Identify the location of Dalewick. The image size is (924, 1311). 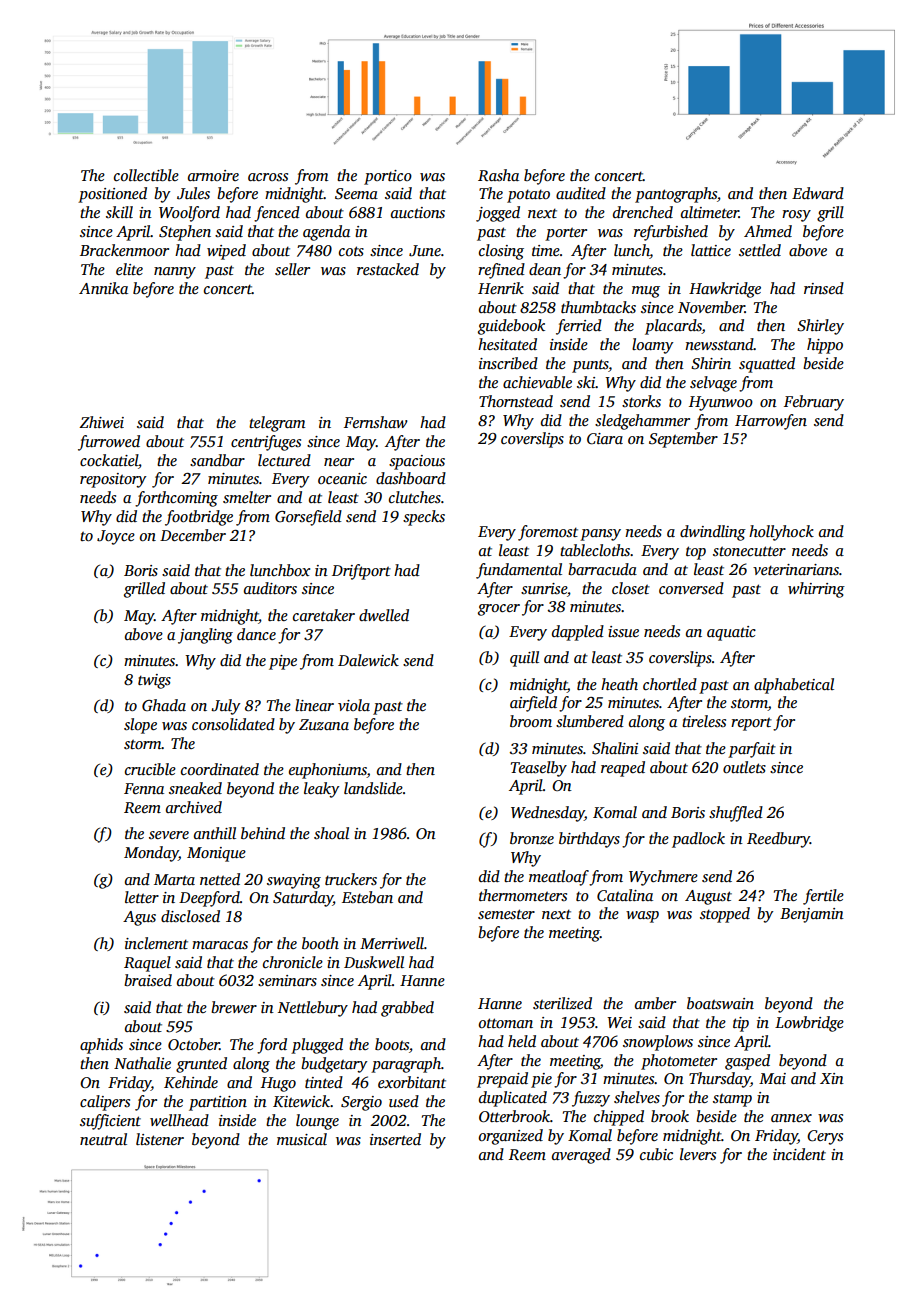
(368, 660).
